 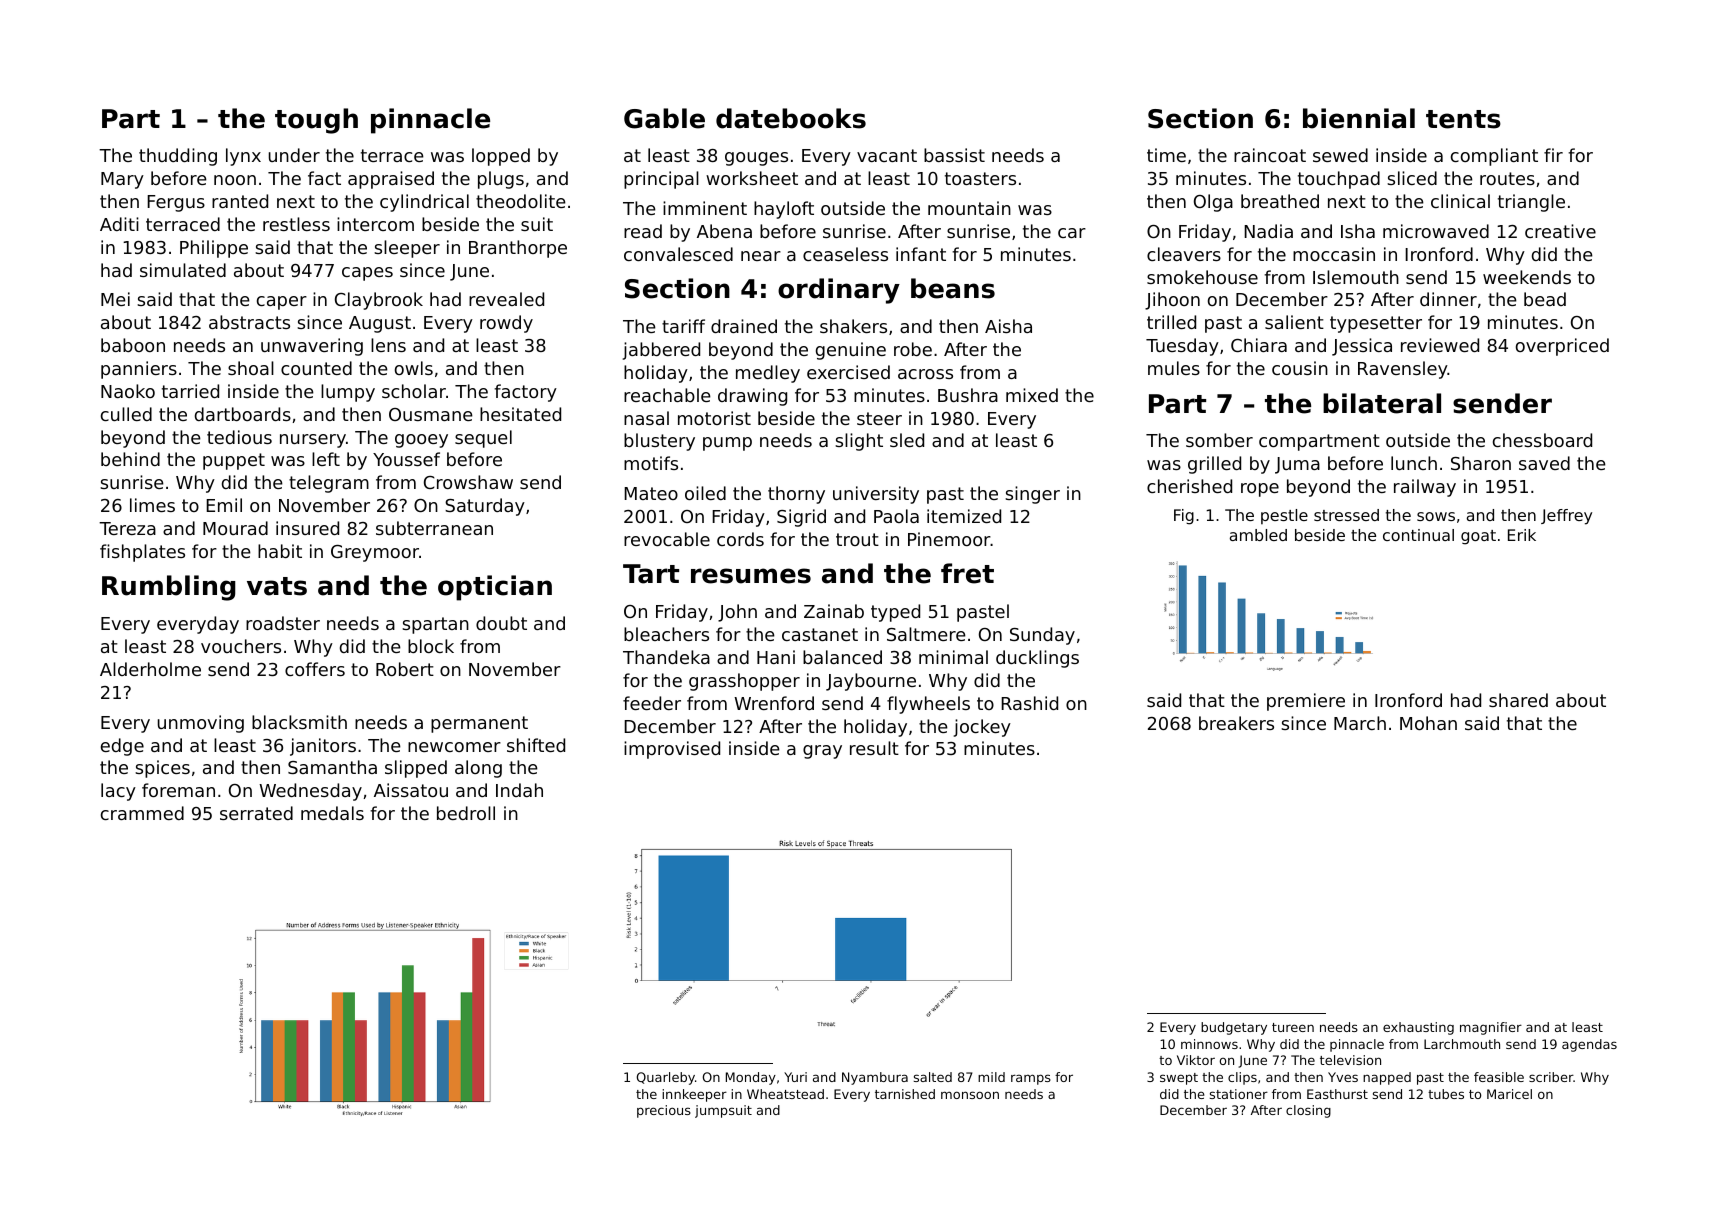 I want to click on Quarleby, so click(x=666, y=1078).
